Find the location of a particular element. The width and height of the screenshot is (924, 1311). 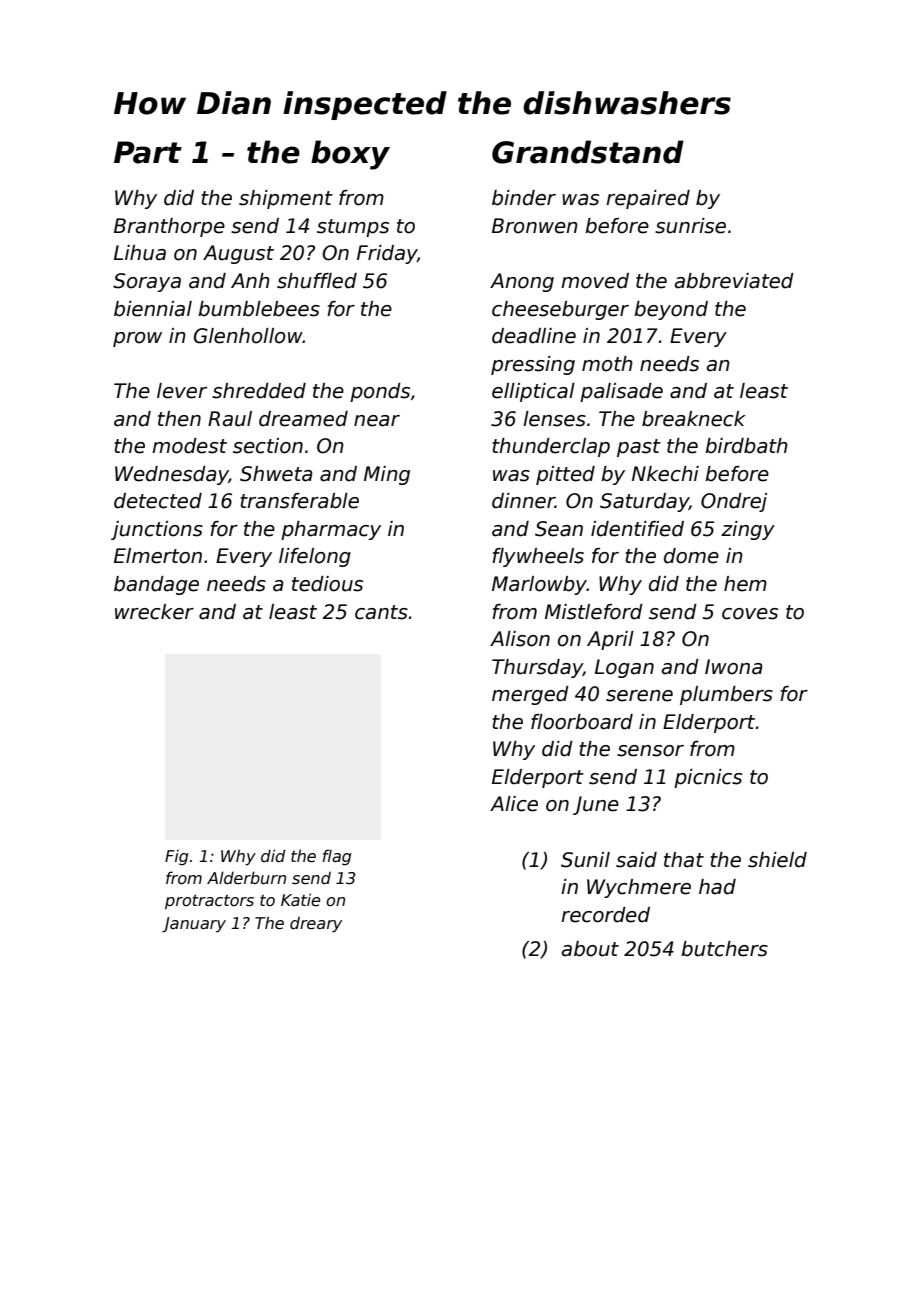

shipment is located at coordinates (286, 199).
